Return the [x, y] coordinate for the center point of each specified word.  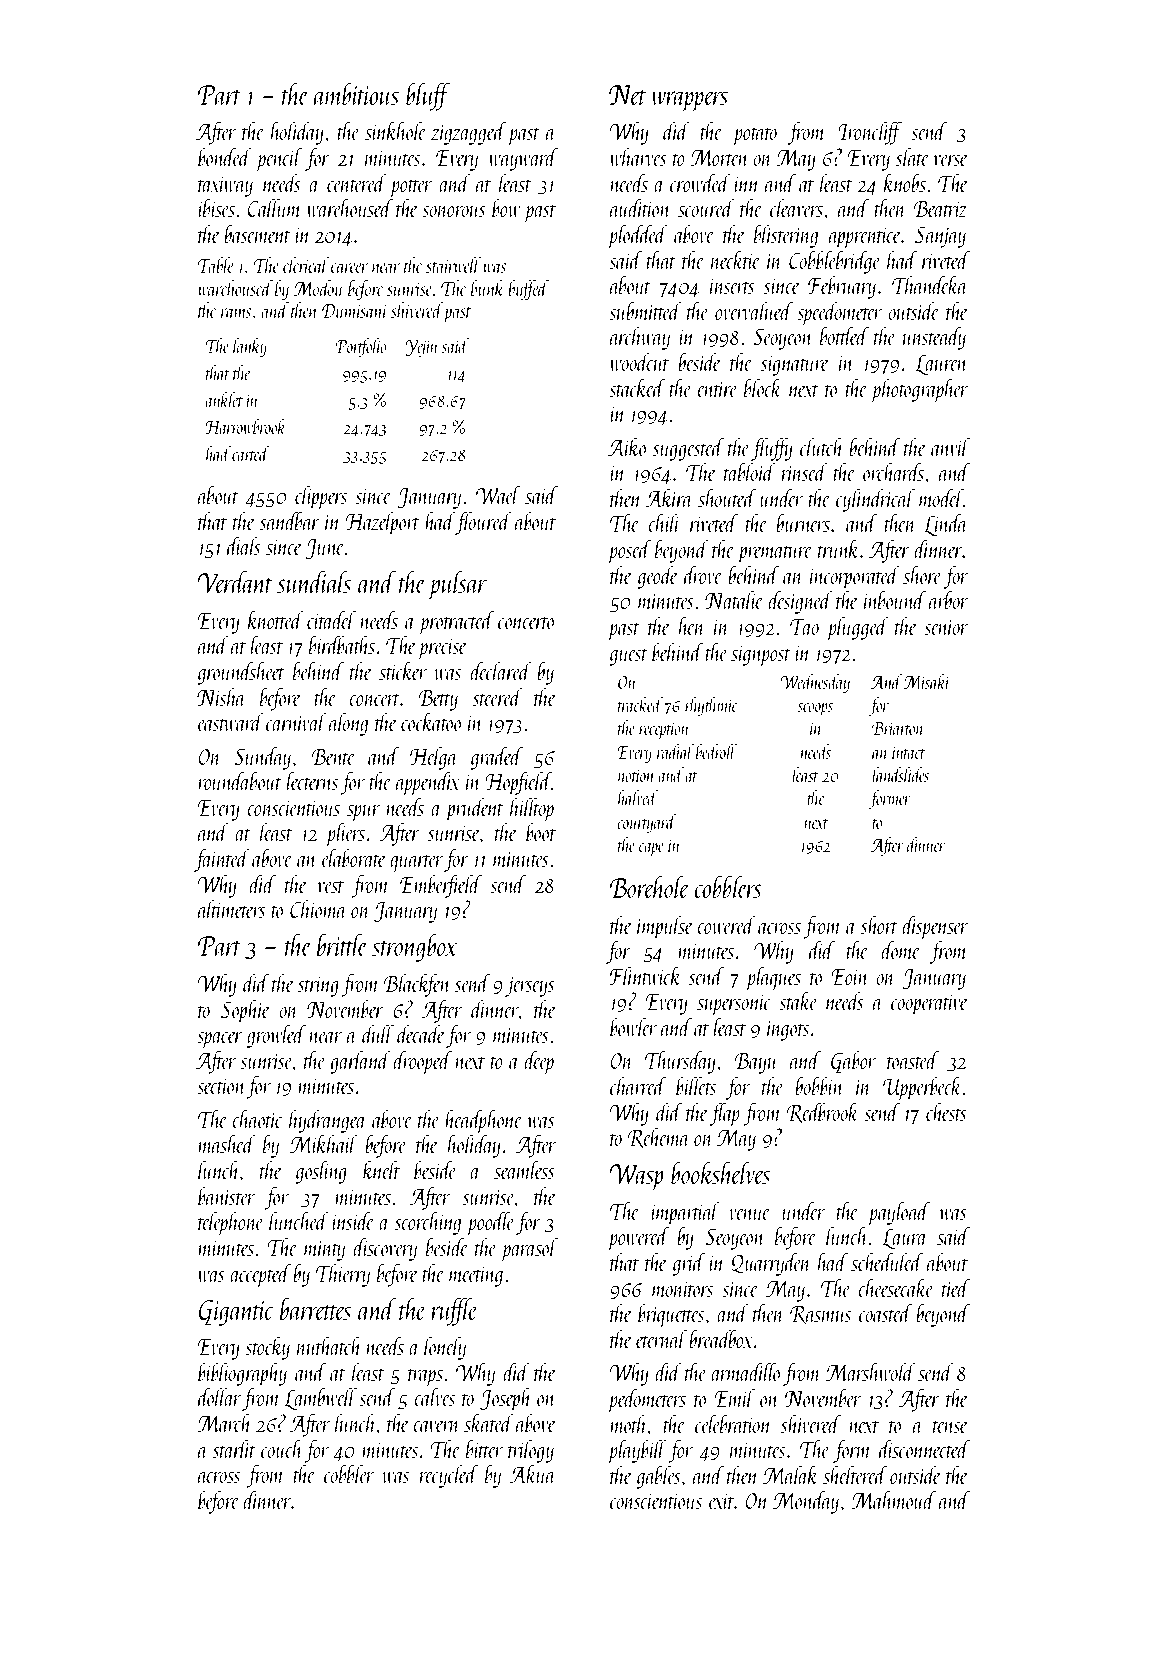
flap [725, 1114]
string [318, 986]
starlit [234, 1448]
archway [640, 338]
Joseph [506, 1399]
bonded [225, 156]
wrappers [689, 101]
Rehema [658, 1137]
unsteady [934, 338]
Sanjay [940, 237]
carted [251, 453]
